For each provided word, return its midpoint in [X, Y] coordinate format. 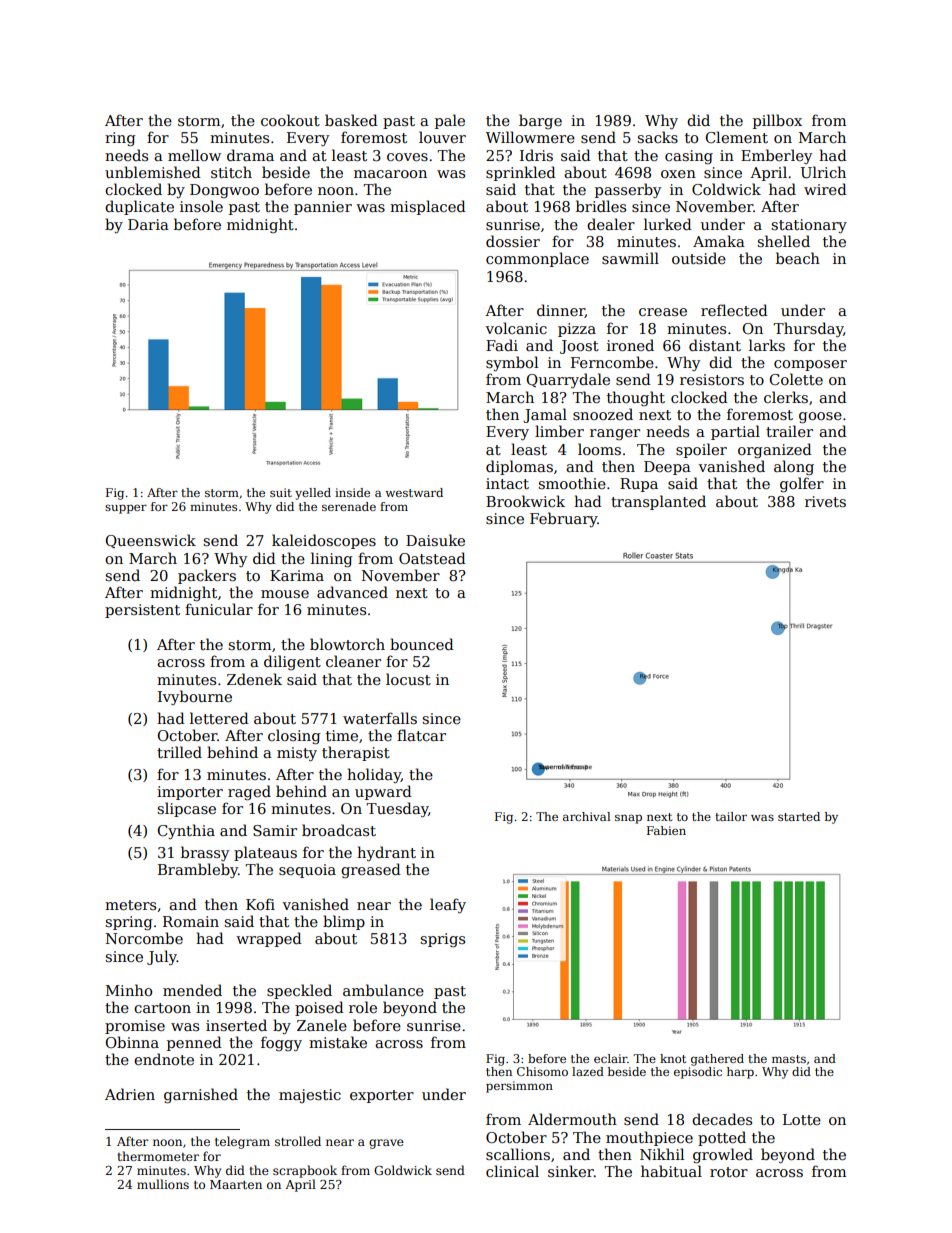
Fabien [666, 830]
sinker [571, 1171]
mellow [194, 155]
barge [540, 121]
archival [587, 816]
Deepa [667, 468]
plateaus [265, 853]
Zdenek [254, 679]
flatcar [421, 735]
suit [281, 492]
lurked [668, 224]
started [799, 816]
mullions [163, 1184]
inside [352, 492]
